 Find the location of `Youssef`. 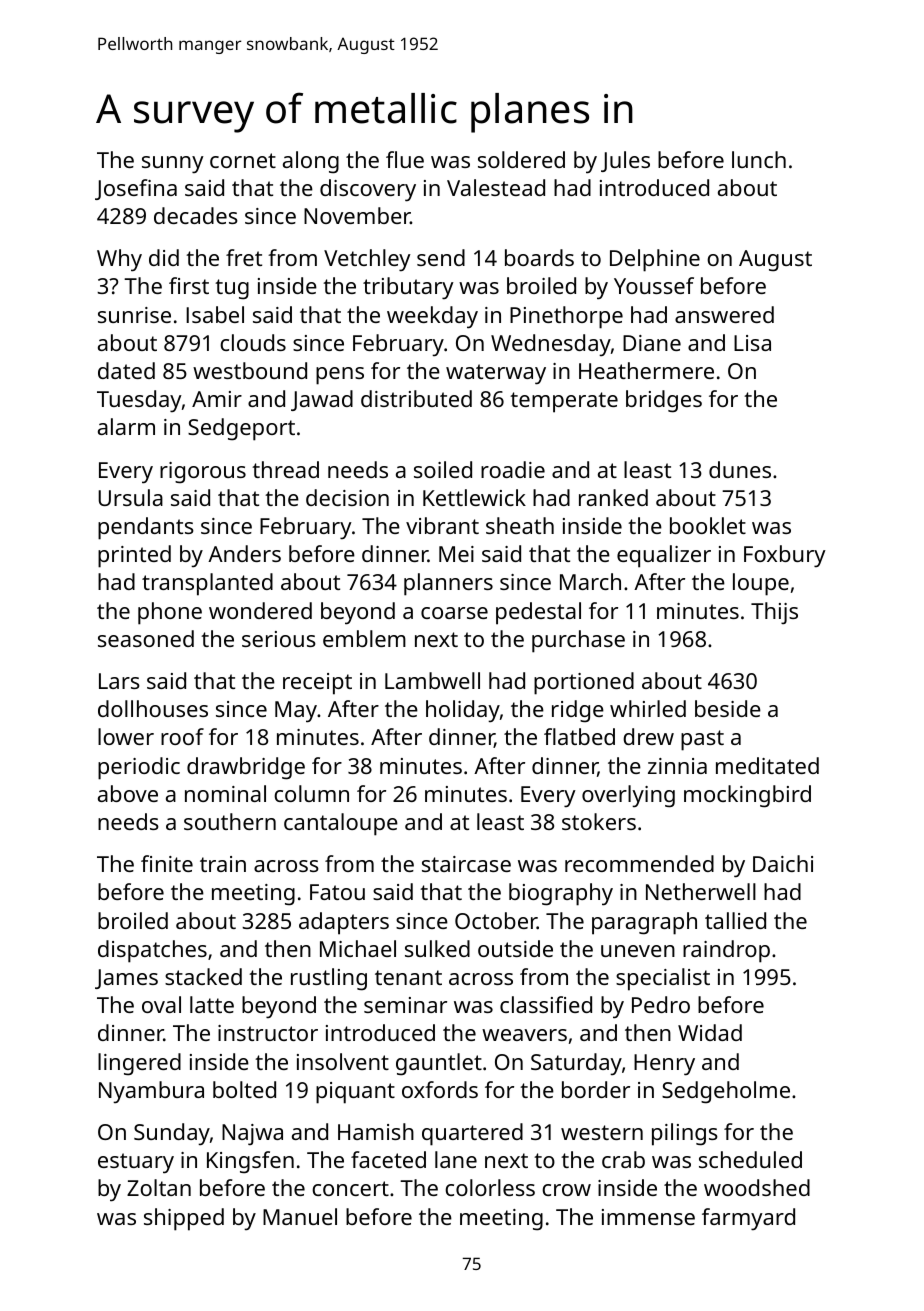

Youssef is located at coordinates (654, 285).
